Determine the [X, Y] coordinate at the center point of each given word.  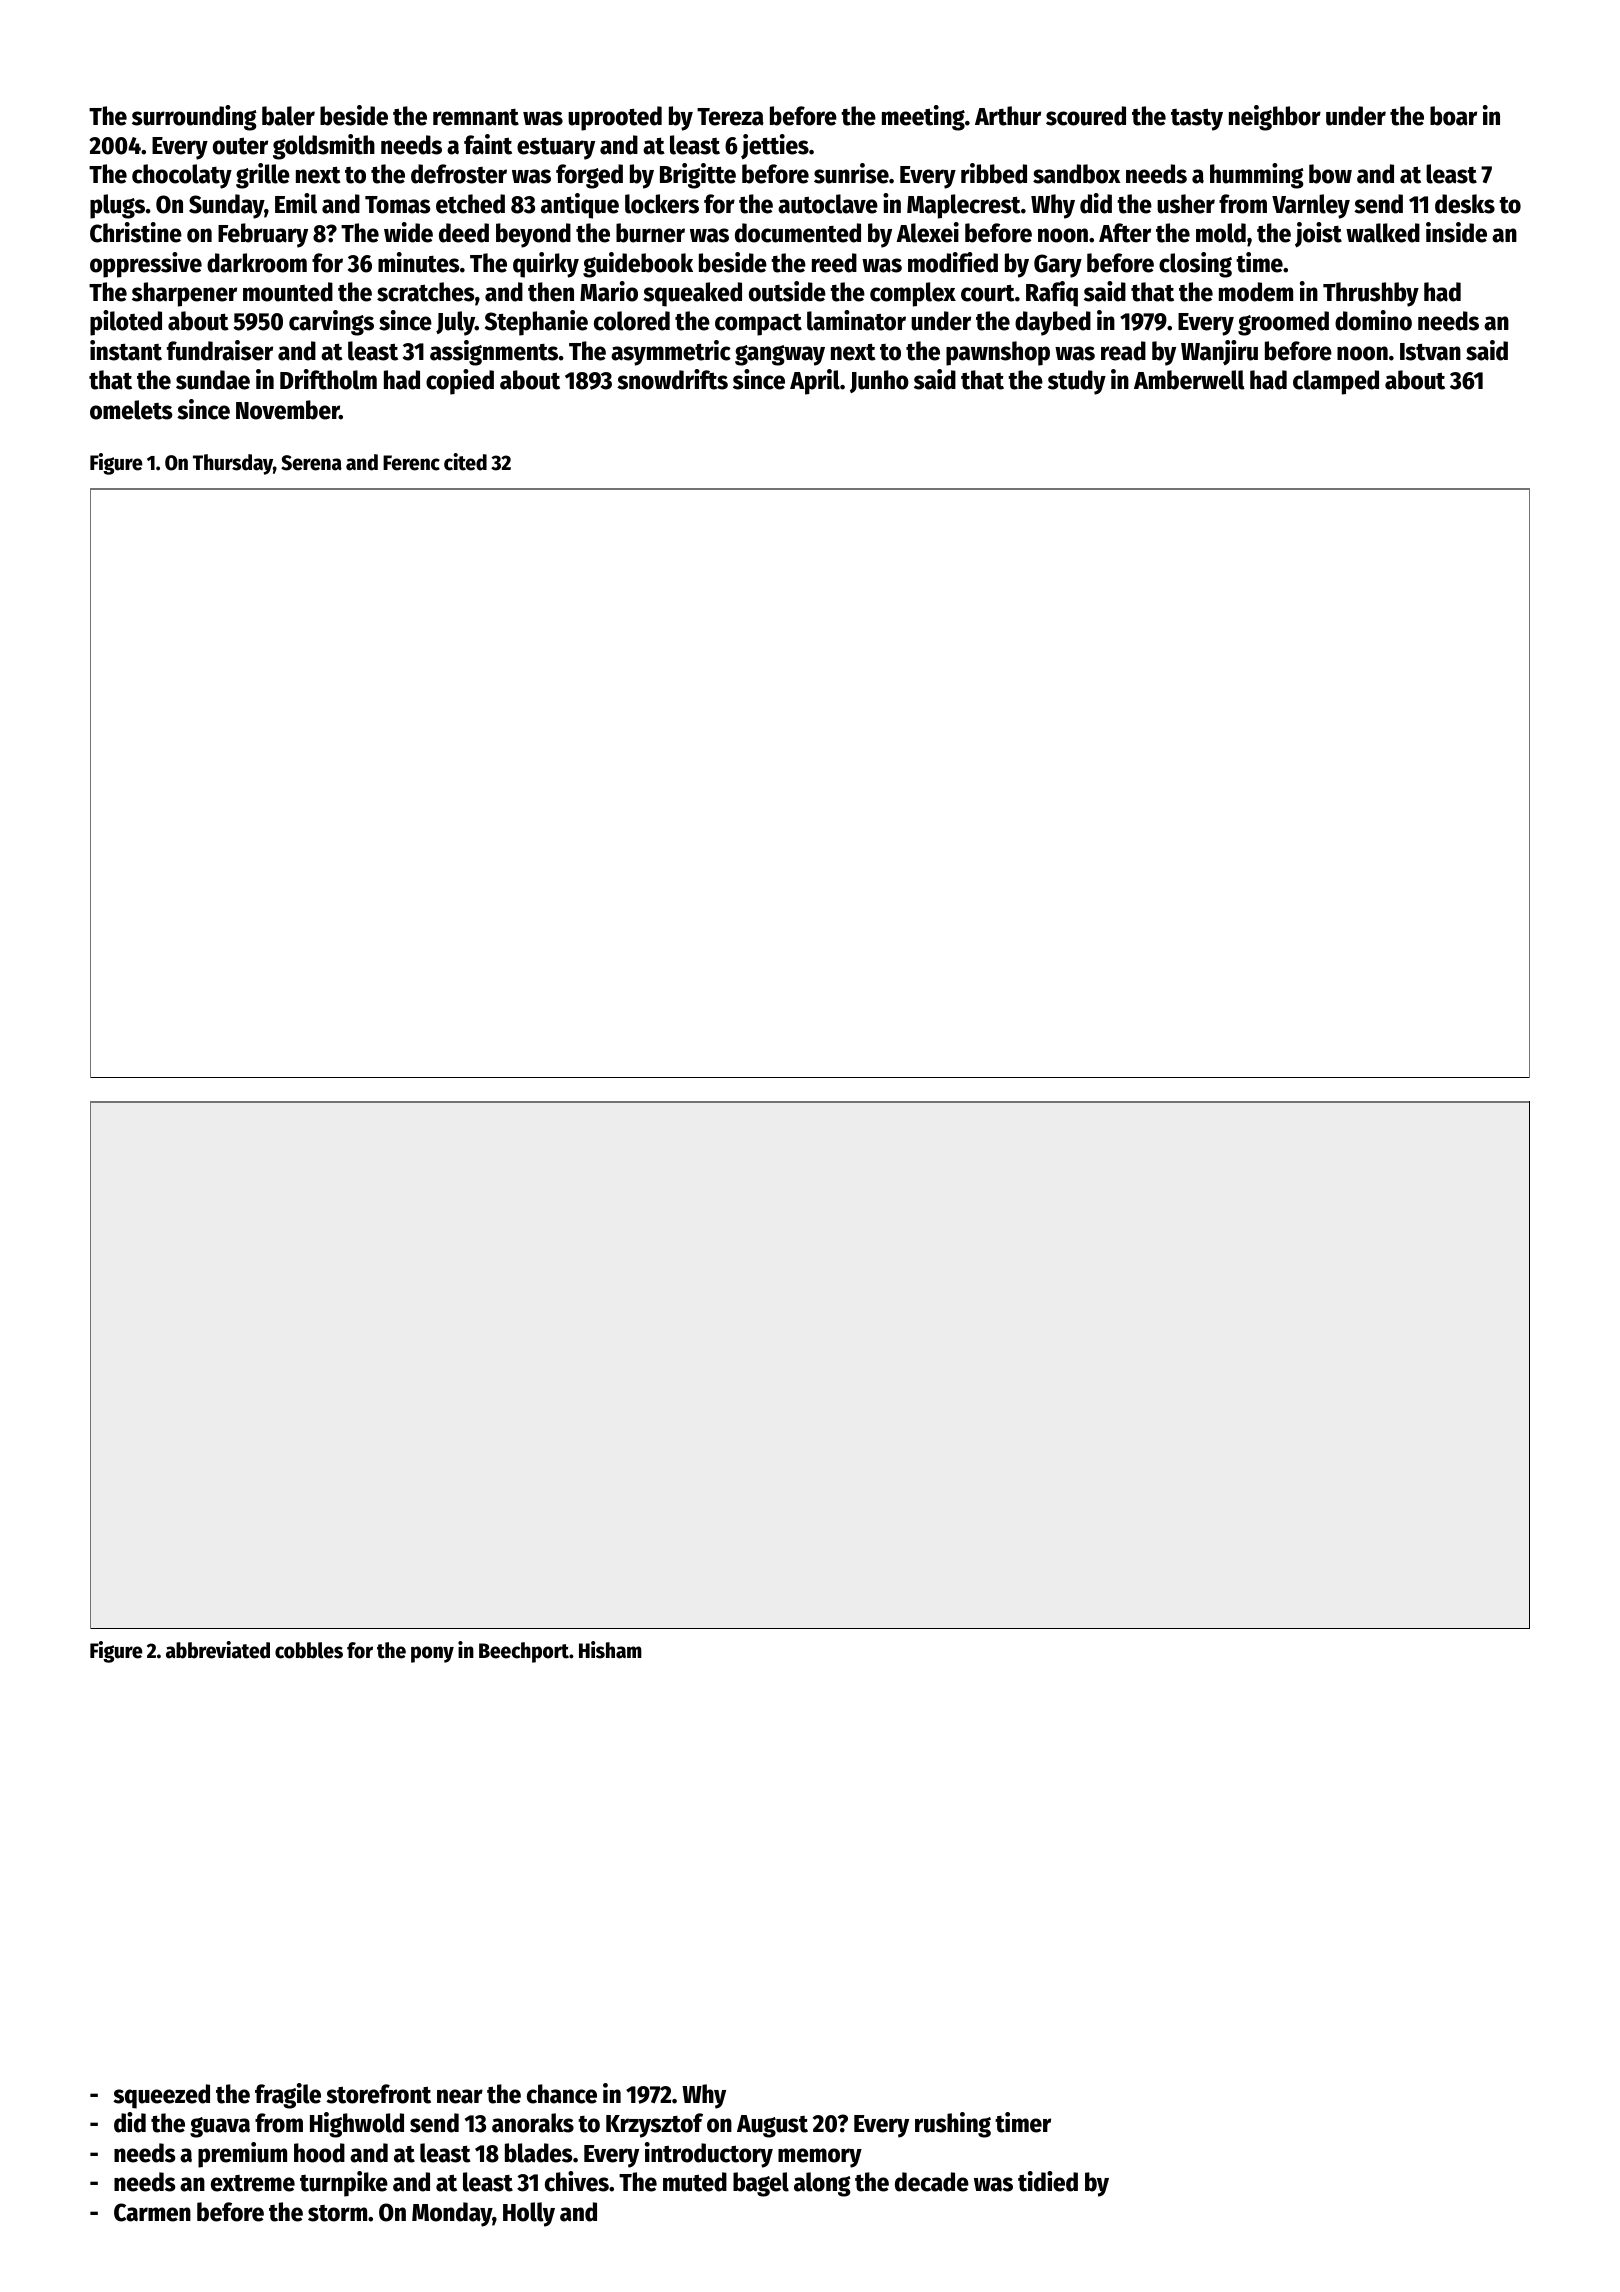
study [1077, 382]
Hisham [610, 1650]
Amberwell [1189, 380]
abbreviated [218, 1650]
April [815, 382]
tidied [1048, 2181]
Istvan [1430, 352]
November [288, 410]
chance [562, 2094]
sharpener [184, 294]
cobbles [309, 1650]
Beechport [524, 1652]
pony [432, 1654]
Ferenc [411, 463]
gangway [780, 355]
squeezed [161, 2096]
